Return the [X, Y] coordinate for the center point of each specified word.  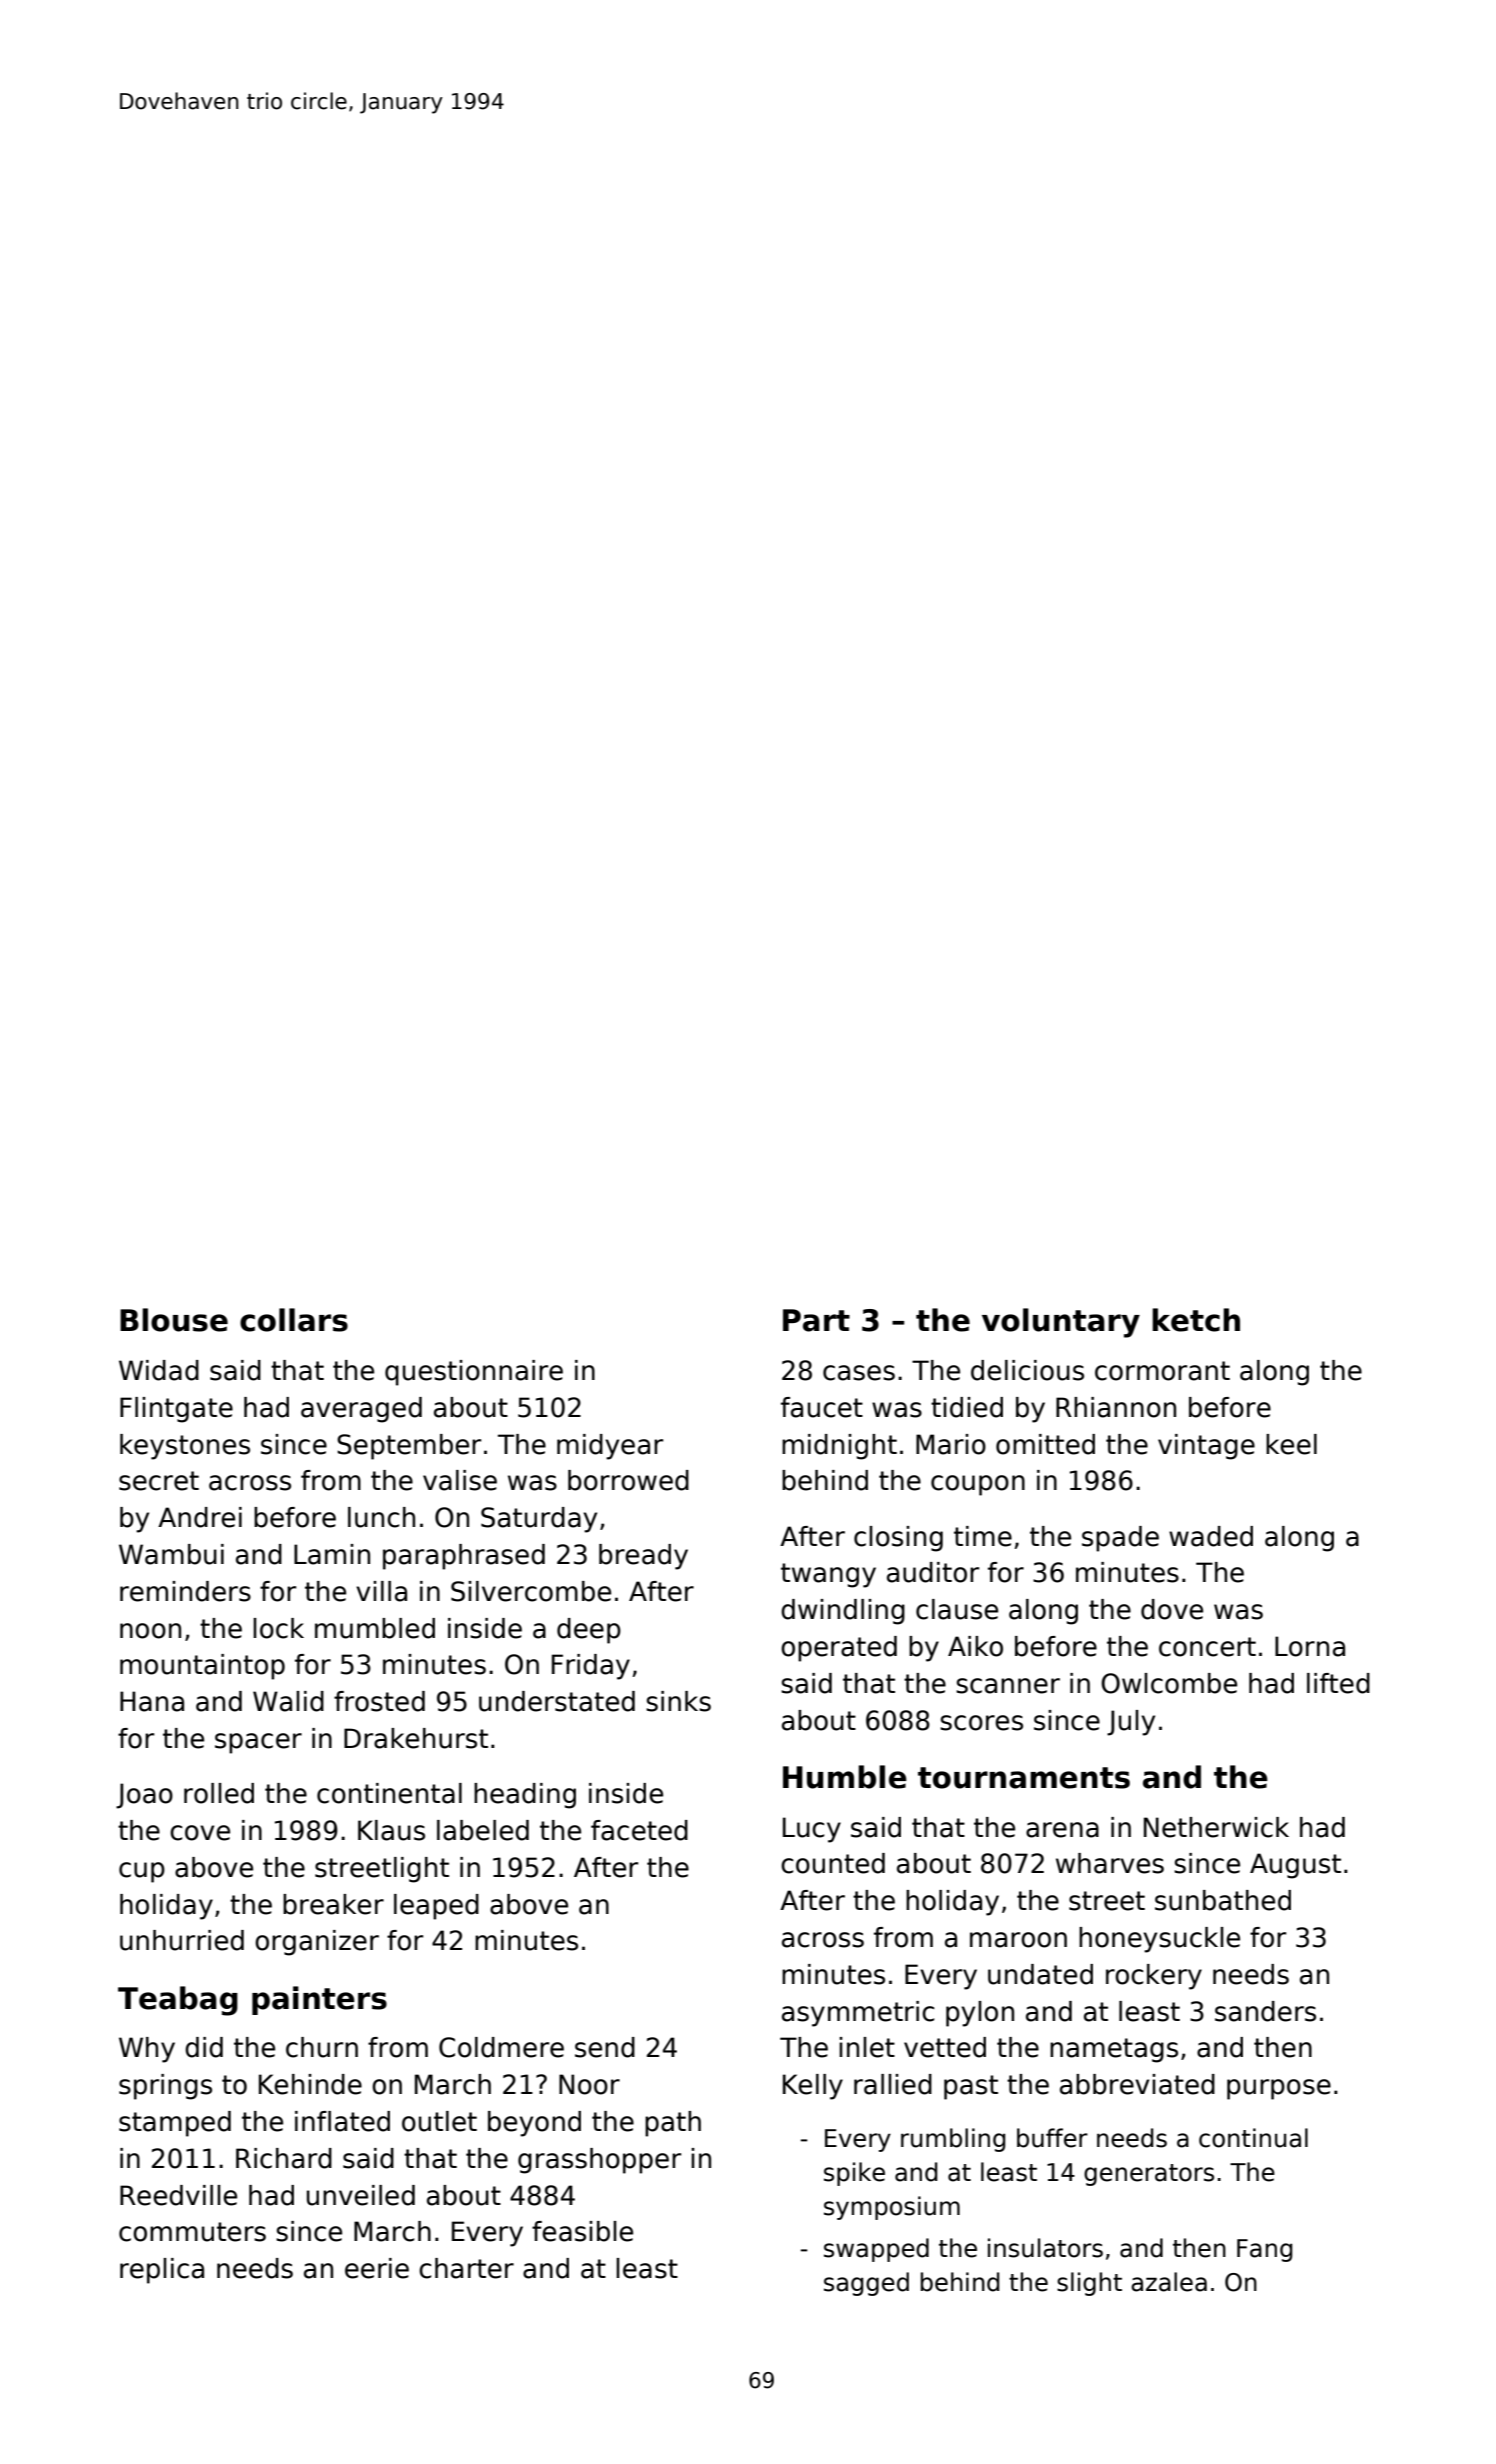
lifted [1338, 1683]
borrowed [628, 1480]
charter [466, 2268]
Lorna [1310, 1646]
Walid [288, 1701]
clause [957, 1609]
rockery [1154, 1977]
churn [322, 2047]
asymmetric [858, 2014]
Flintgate [176, 1410]
